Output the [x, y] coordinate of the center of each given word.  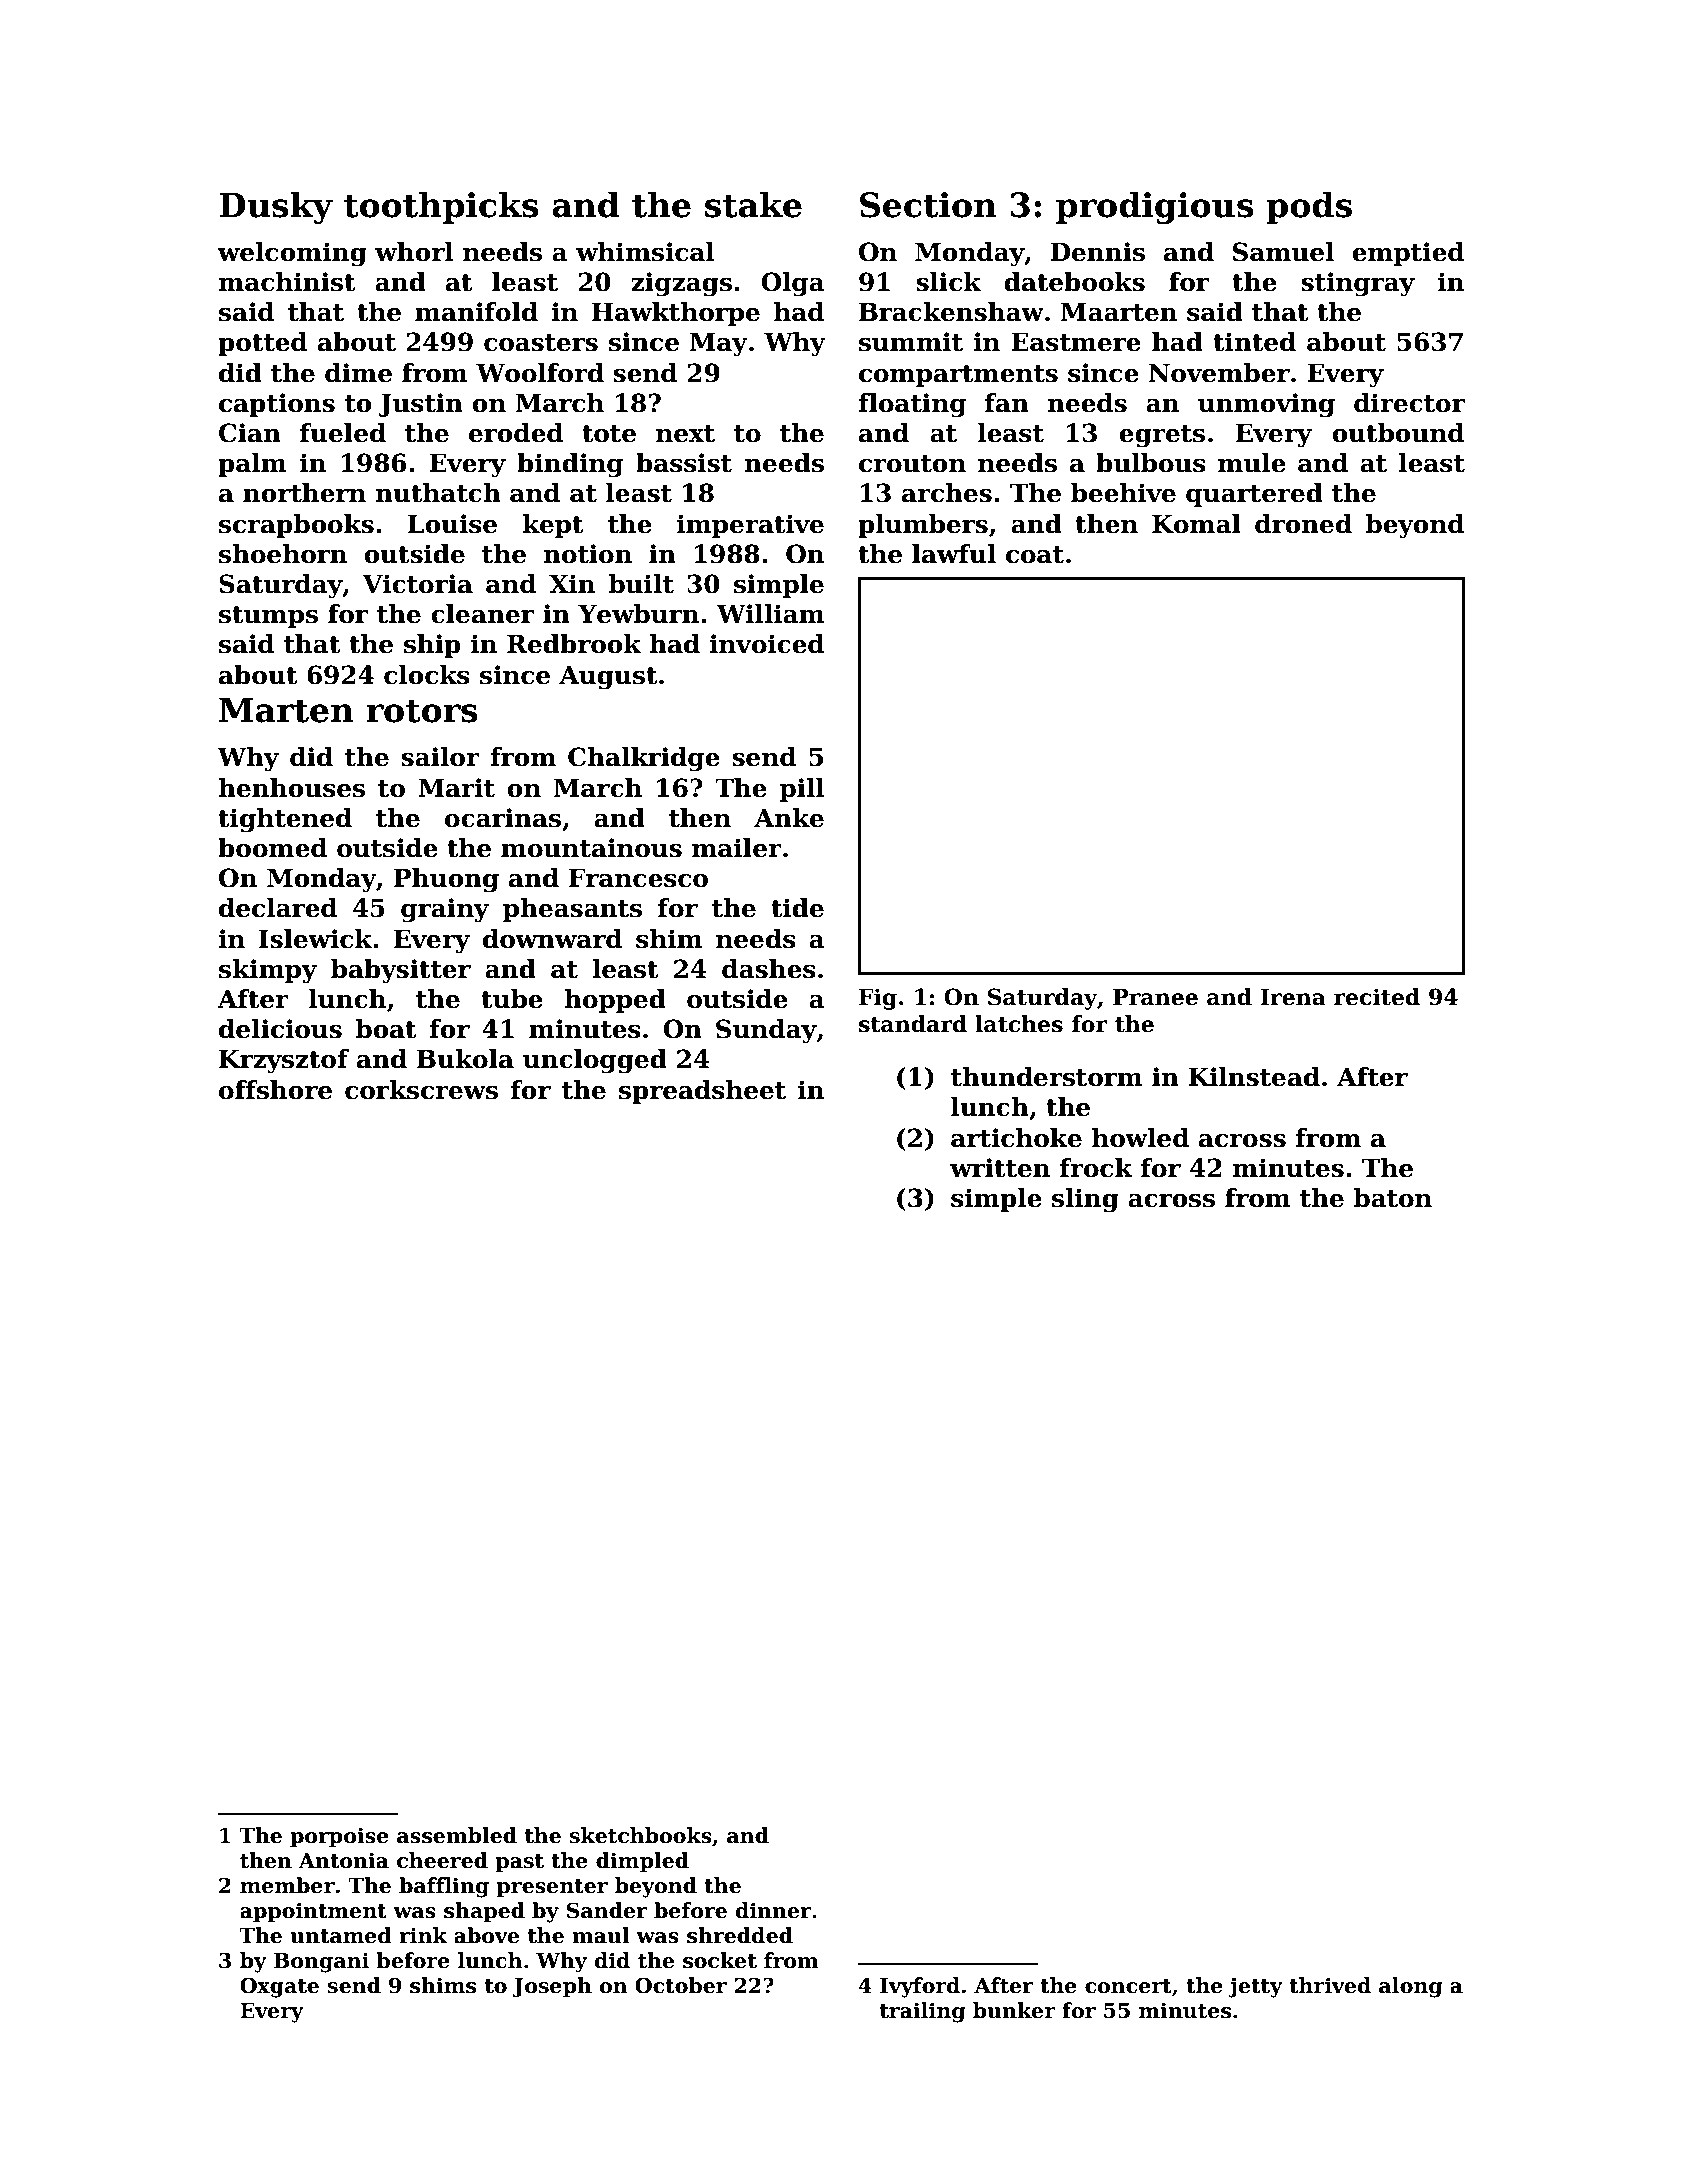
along [1410, 1987]
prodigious [1155, 208]
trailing [922, 2012]
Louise [452, 524]
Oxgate [279, 1987]
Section [928, 205]
